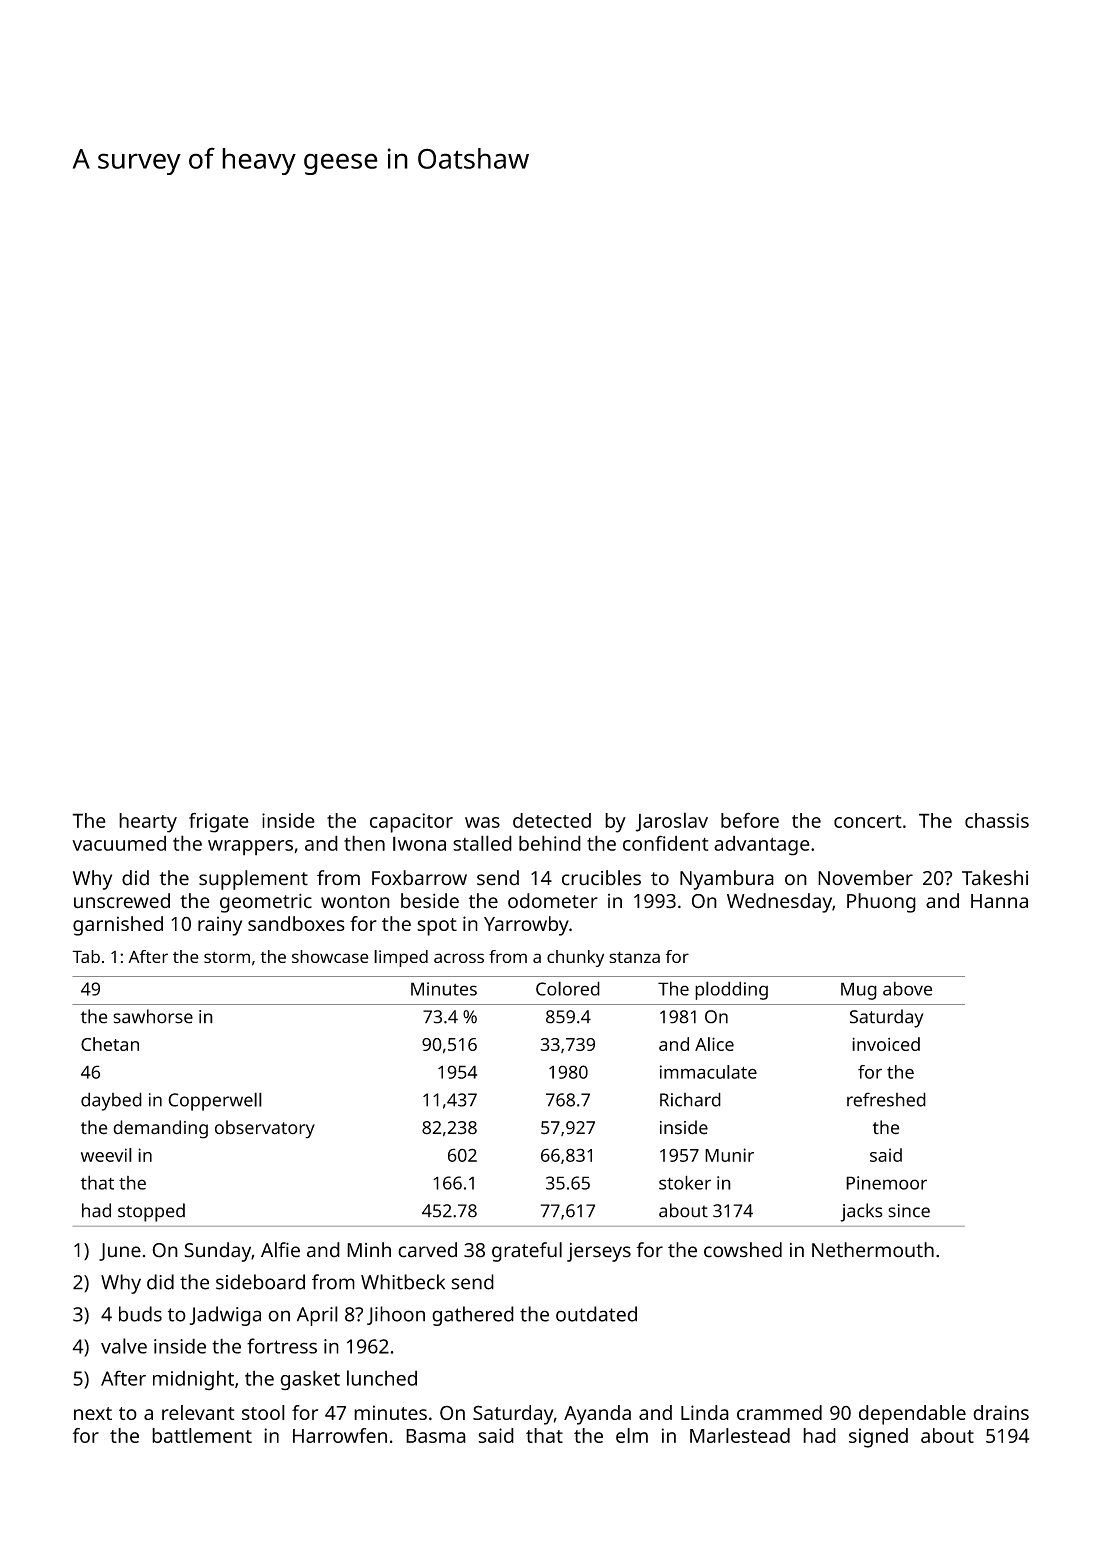  Describe the element at coordinates (881, 903) in the image. I see `Phuong` at that location.
